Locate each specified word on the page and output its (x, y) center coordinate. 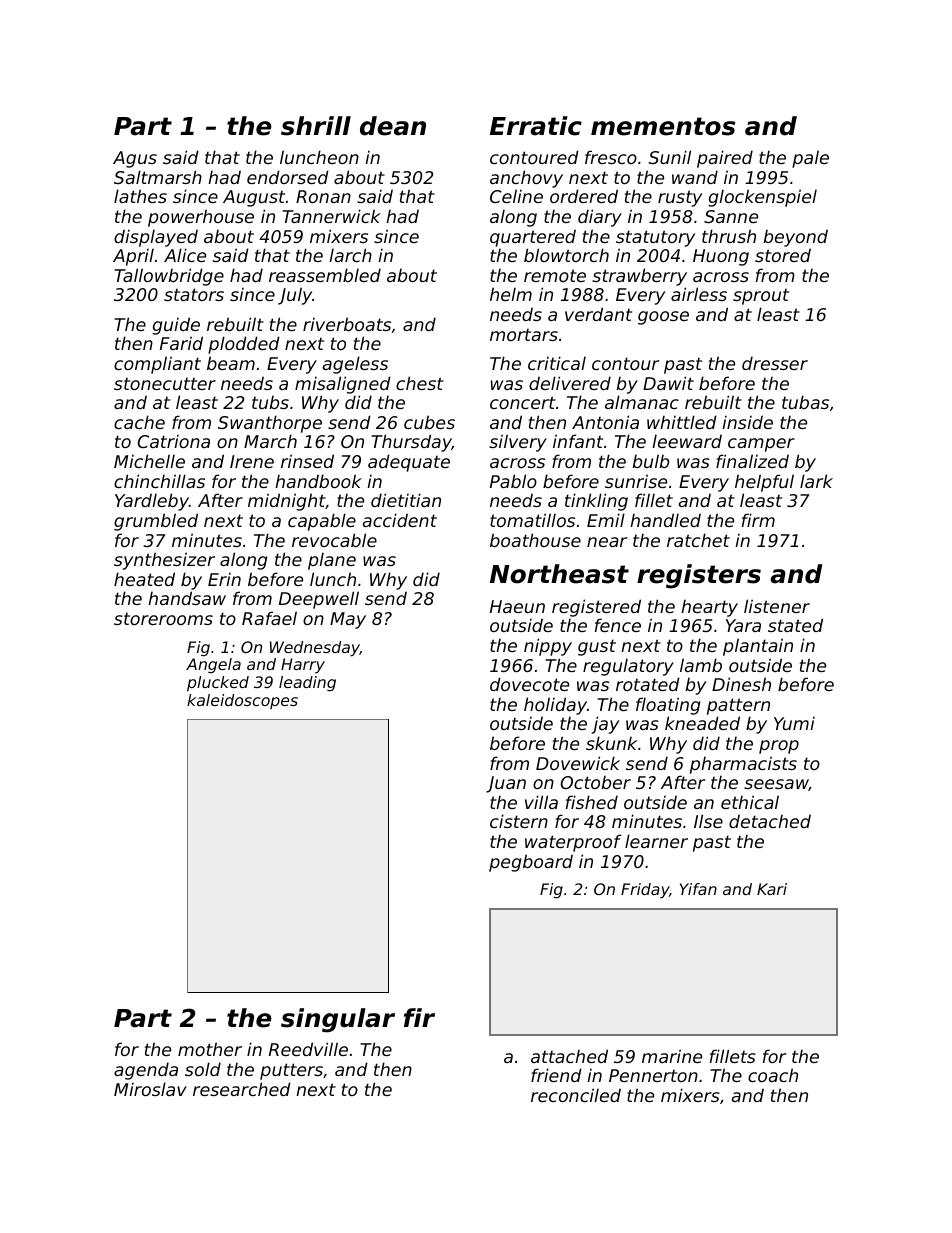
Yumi (794, 723)
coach (773, 1075)
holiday (555, 706)
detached (770, 821)
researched (242, 1089)
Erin (224, 579)
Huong (721, 257)
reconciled (576, 1095)
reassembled (325, 275)
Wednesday (315, 649)
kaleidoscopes (242, 701)
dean (393, 126)
